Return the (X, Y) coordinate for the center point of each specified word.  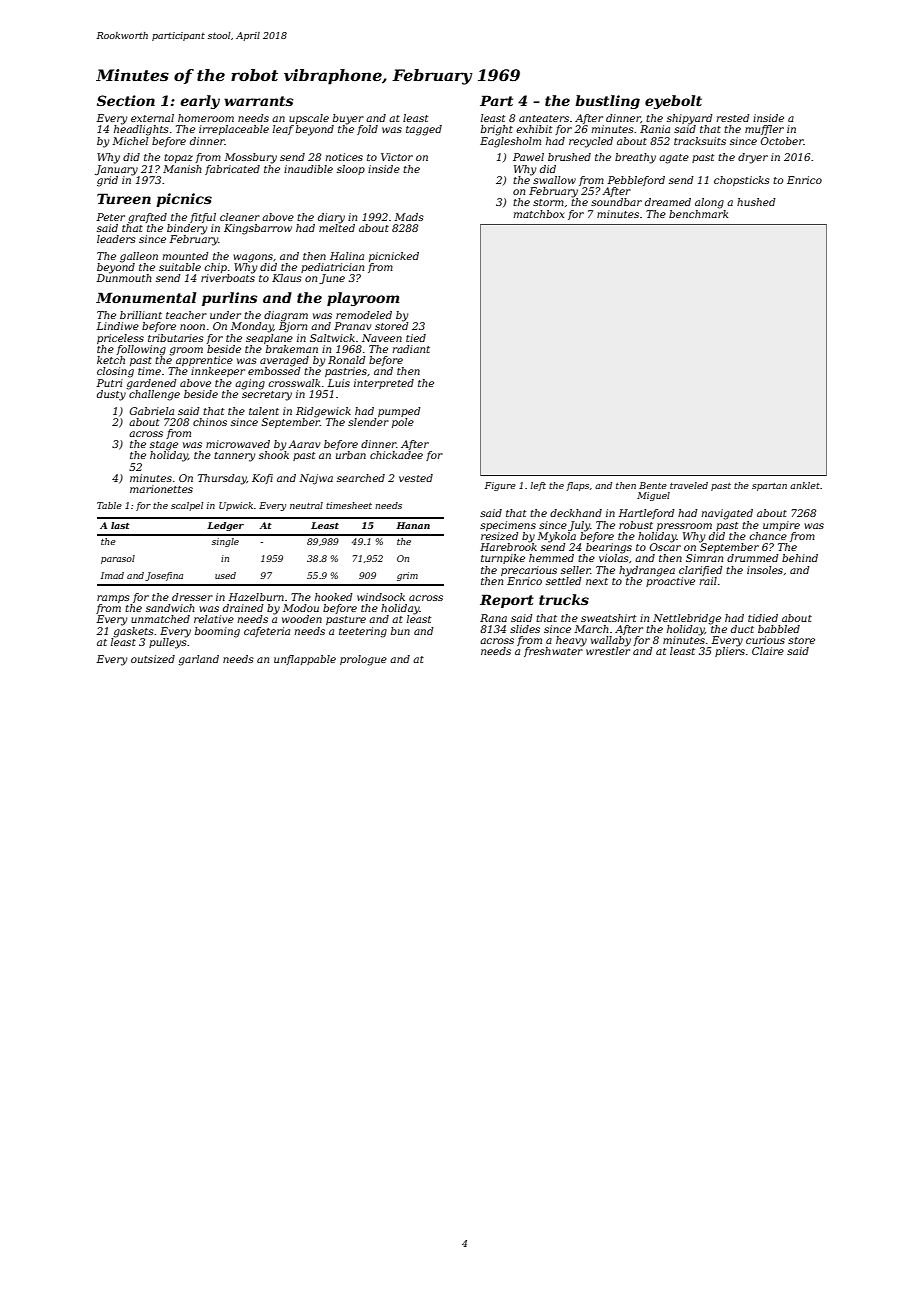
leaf (283, 130)
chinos (210, 422)
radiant (411, 349)
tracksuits (700, 141)
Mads (409, 217)
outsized (153, 659)
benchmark (698, 214)
